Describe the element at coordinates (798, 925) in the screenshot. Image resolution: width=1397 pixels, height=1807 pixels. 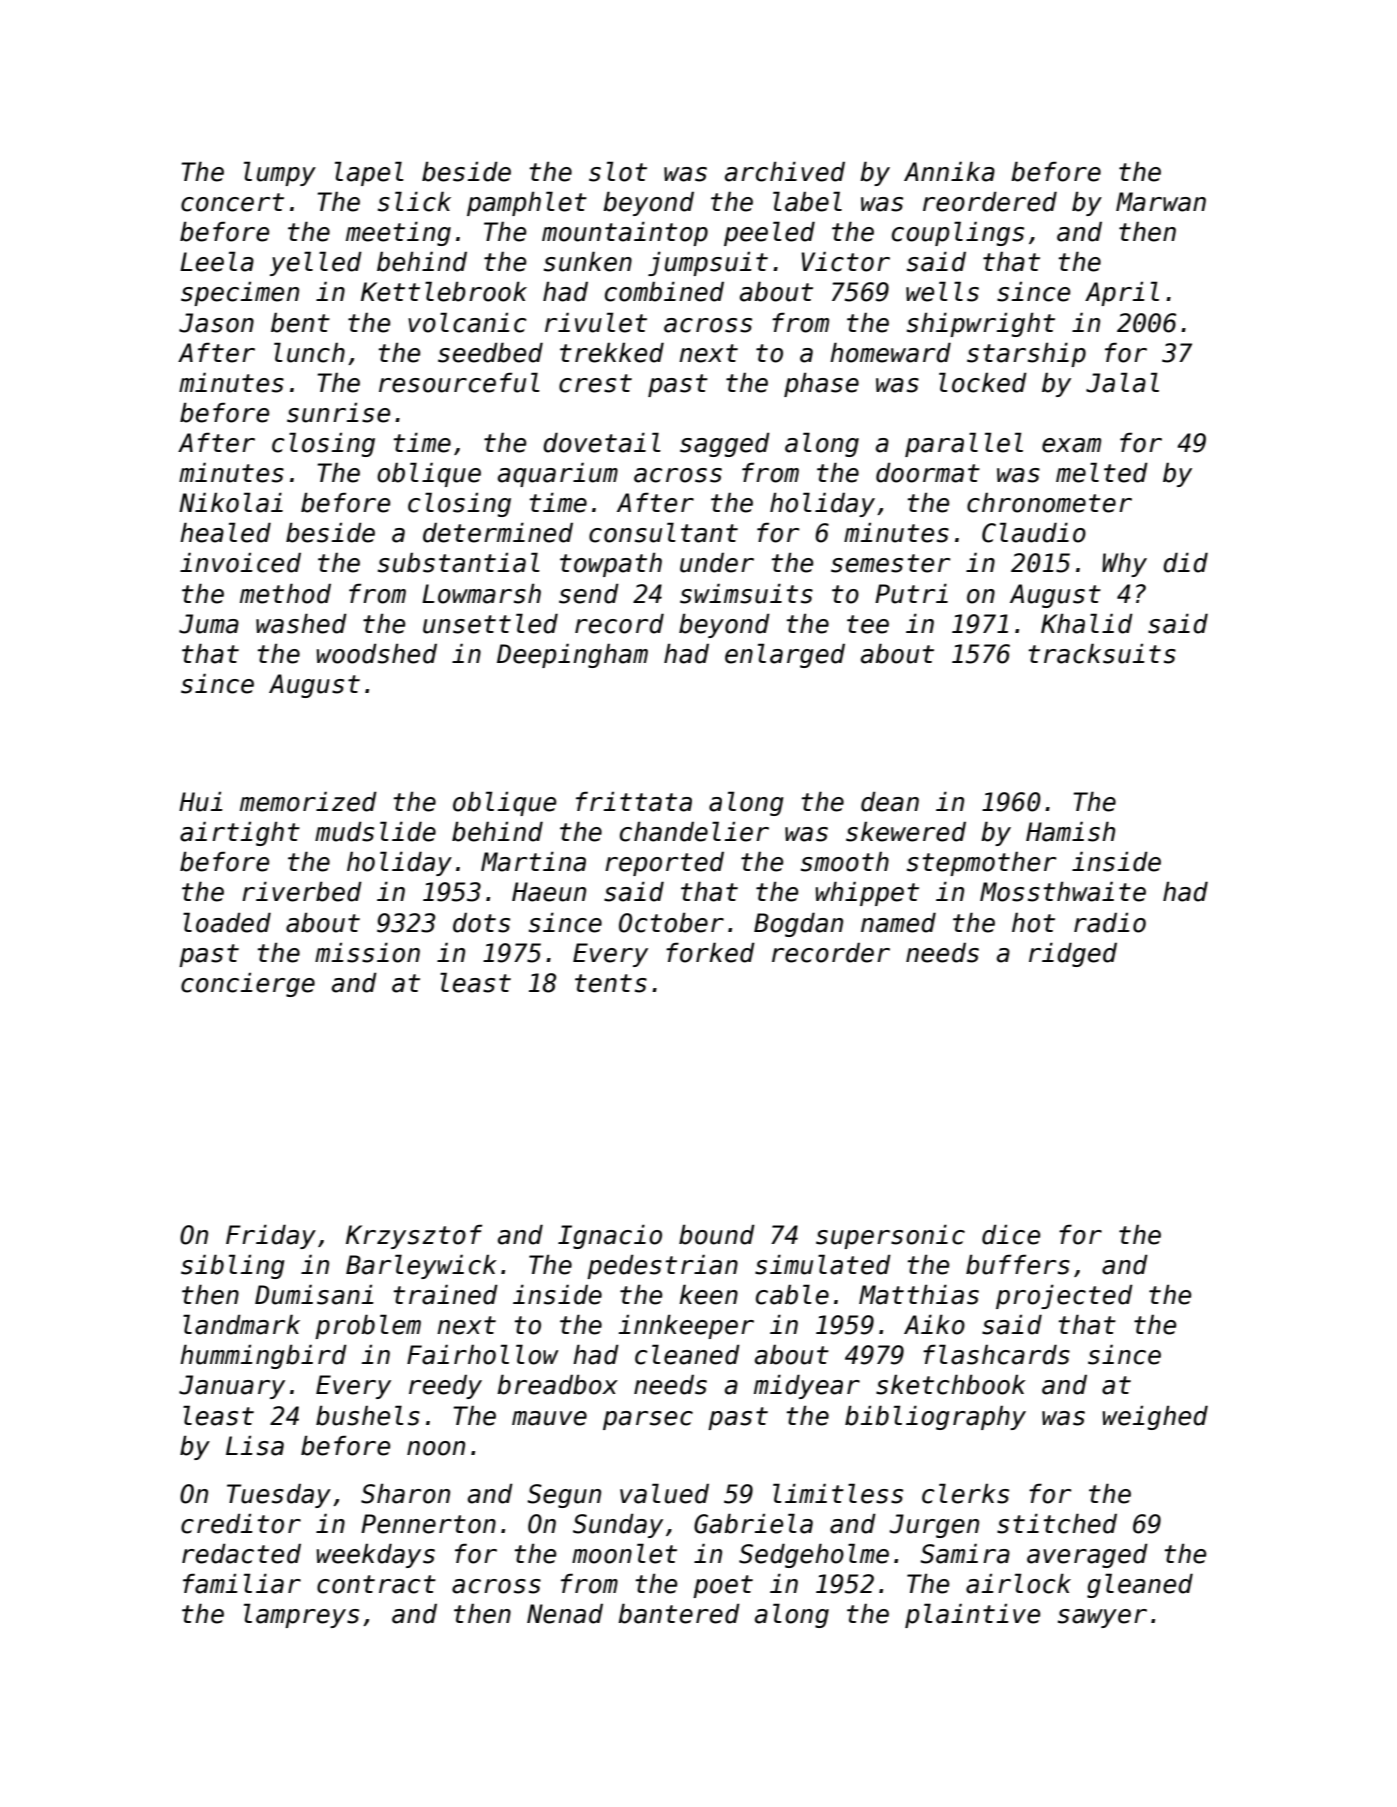
I see `Bogdan` at that location.
